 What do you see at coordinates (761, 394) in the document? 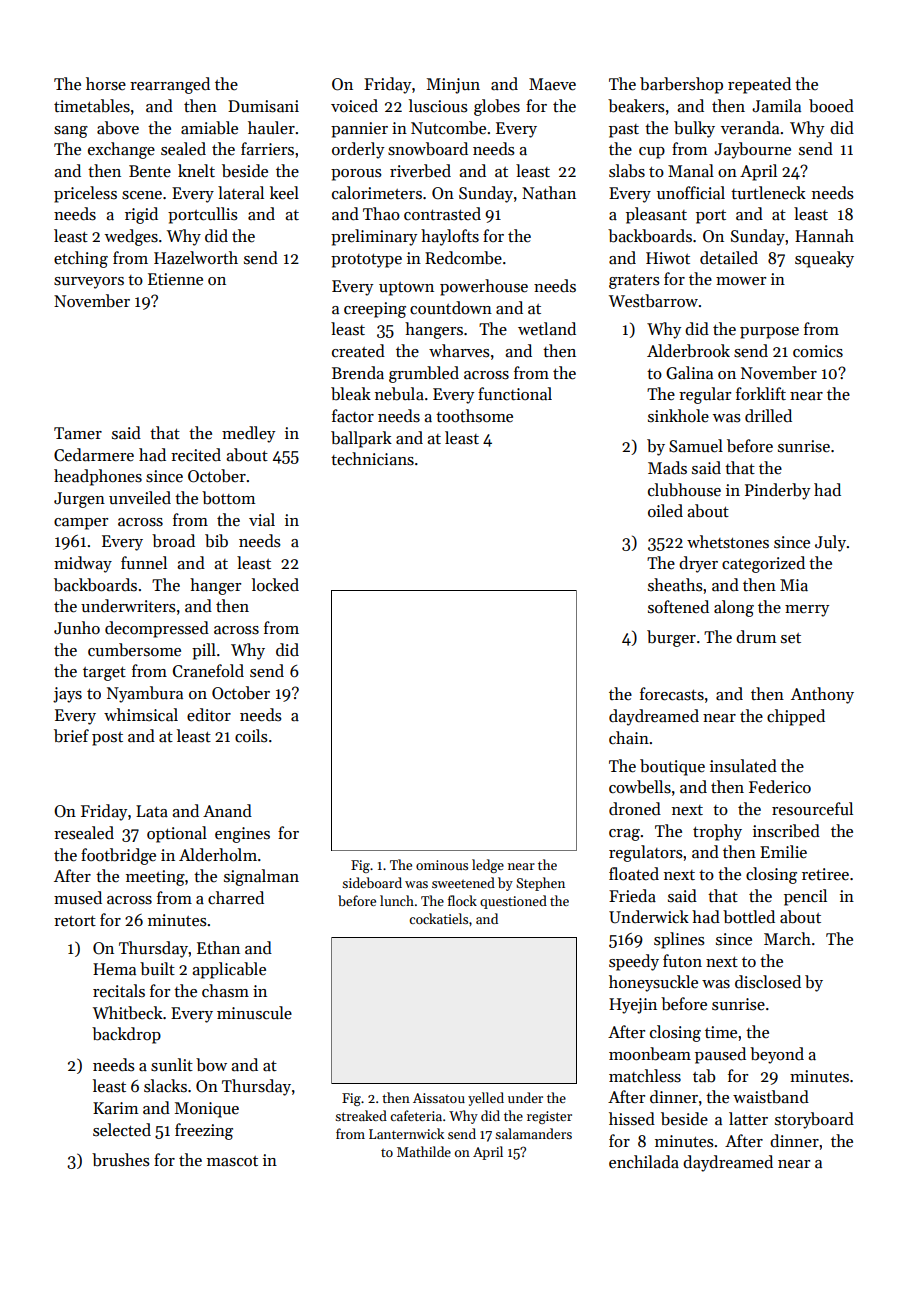
I see `forklift` at bounding box center [761, 394].
